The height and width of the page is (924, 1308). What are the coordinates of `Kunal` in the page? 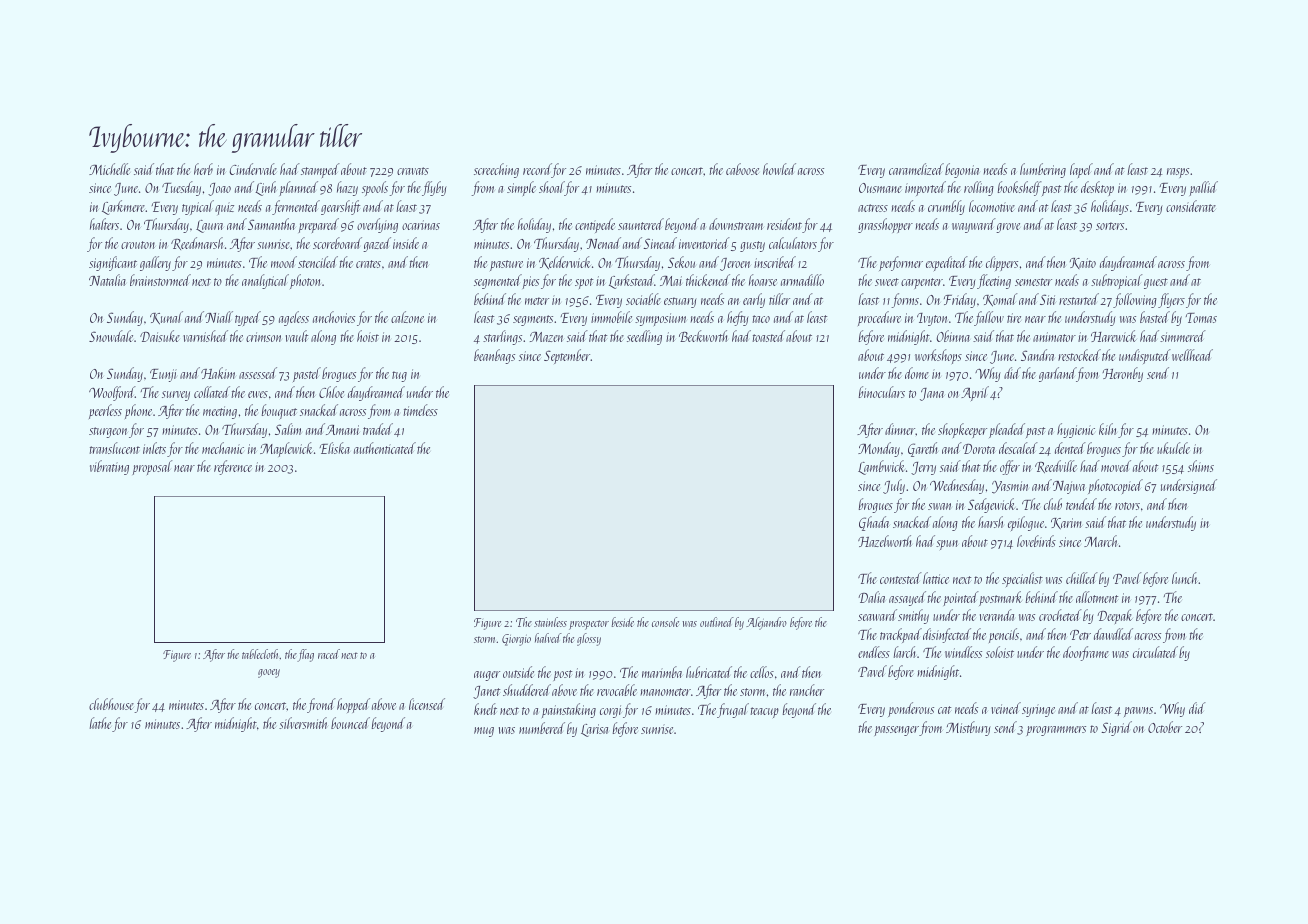 It's located at (166, 318).
